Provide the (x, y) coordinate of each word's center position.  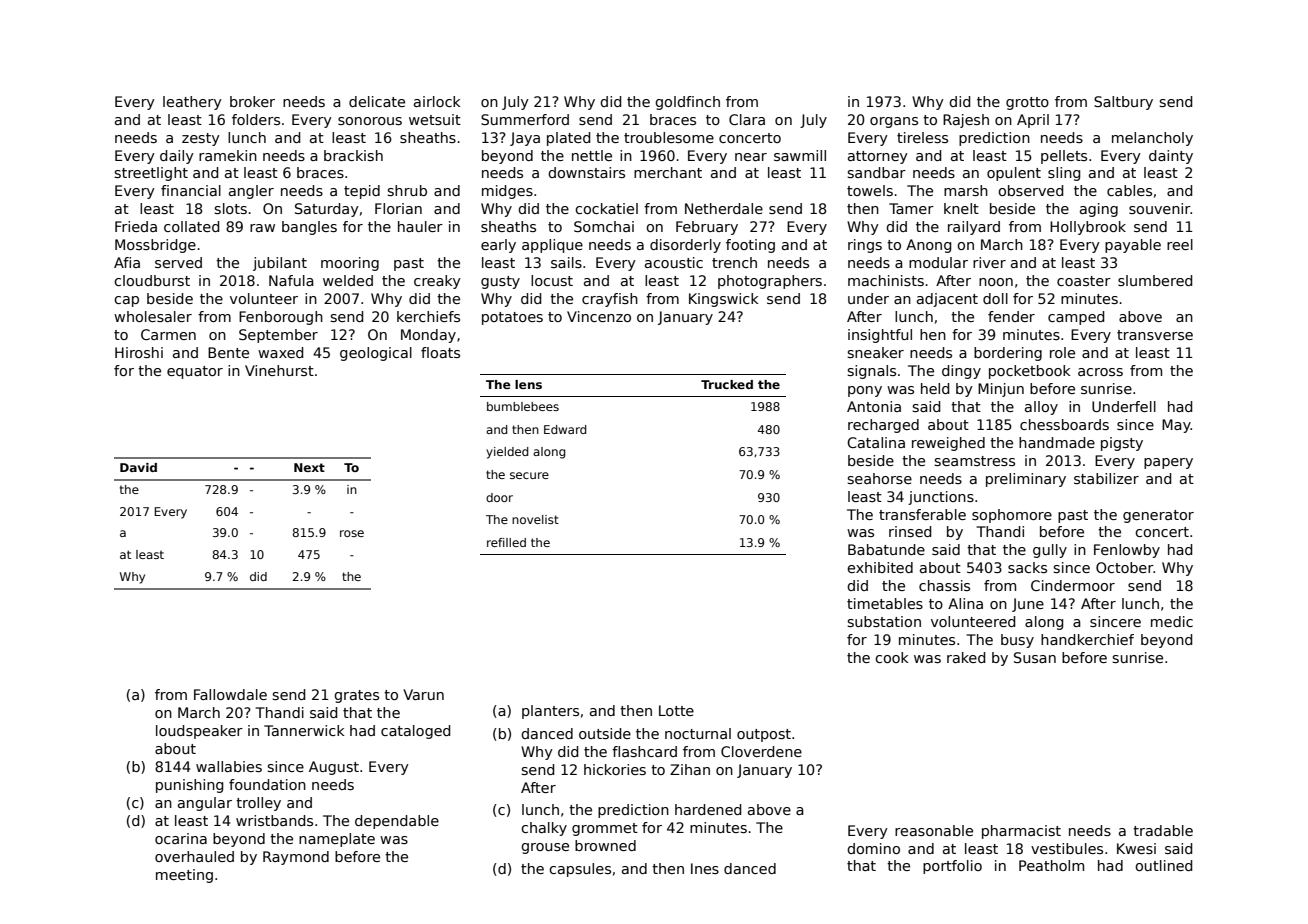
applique (552, 246)
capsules (580, 870)
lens (528, 384)
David (138, 467)
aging (1099, 210)
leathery (192, 103)
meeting (184, 876)
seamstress (974, 461)
